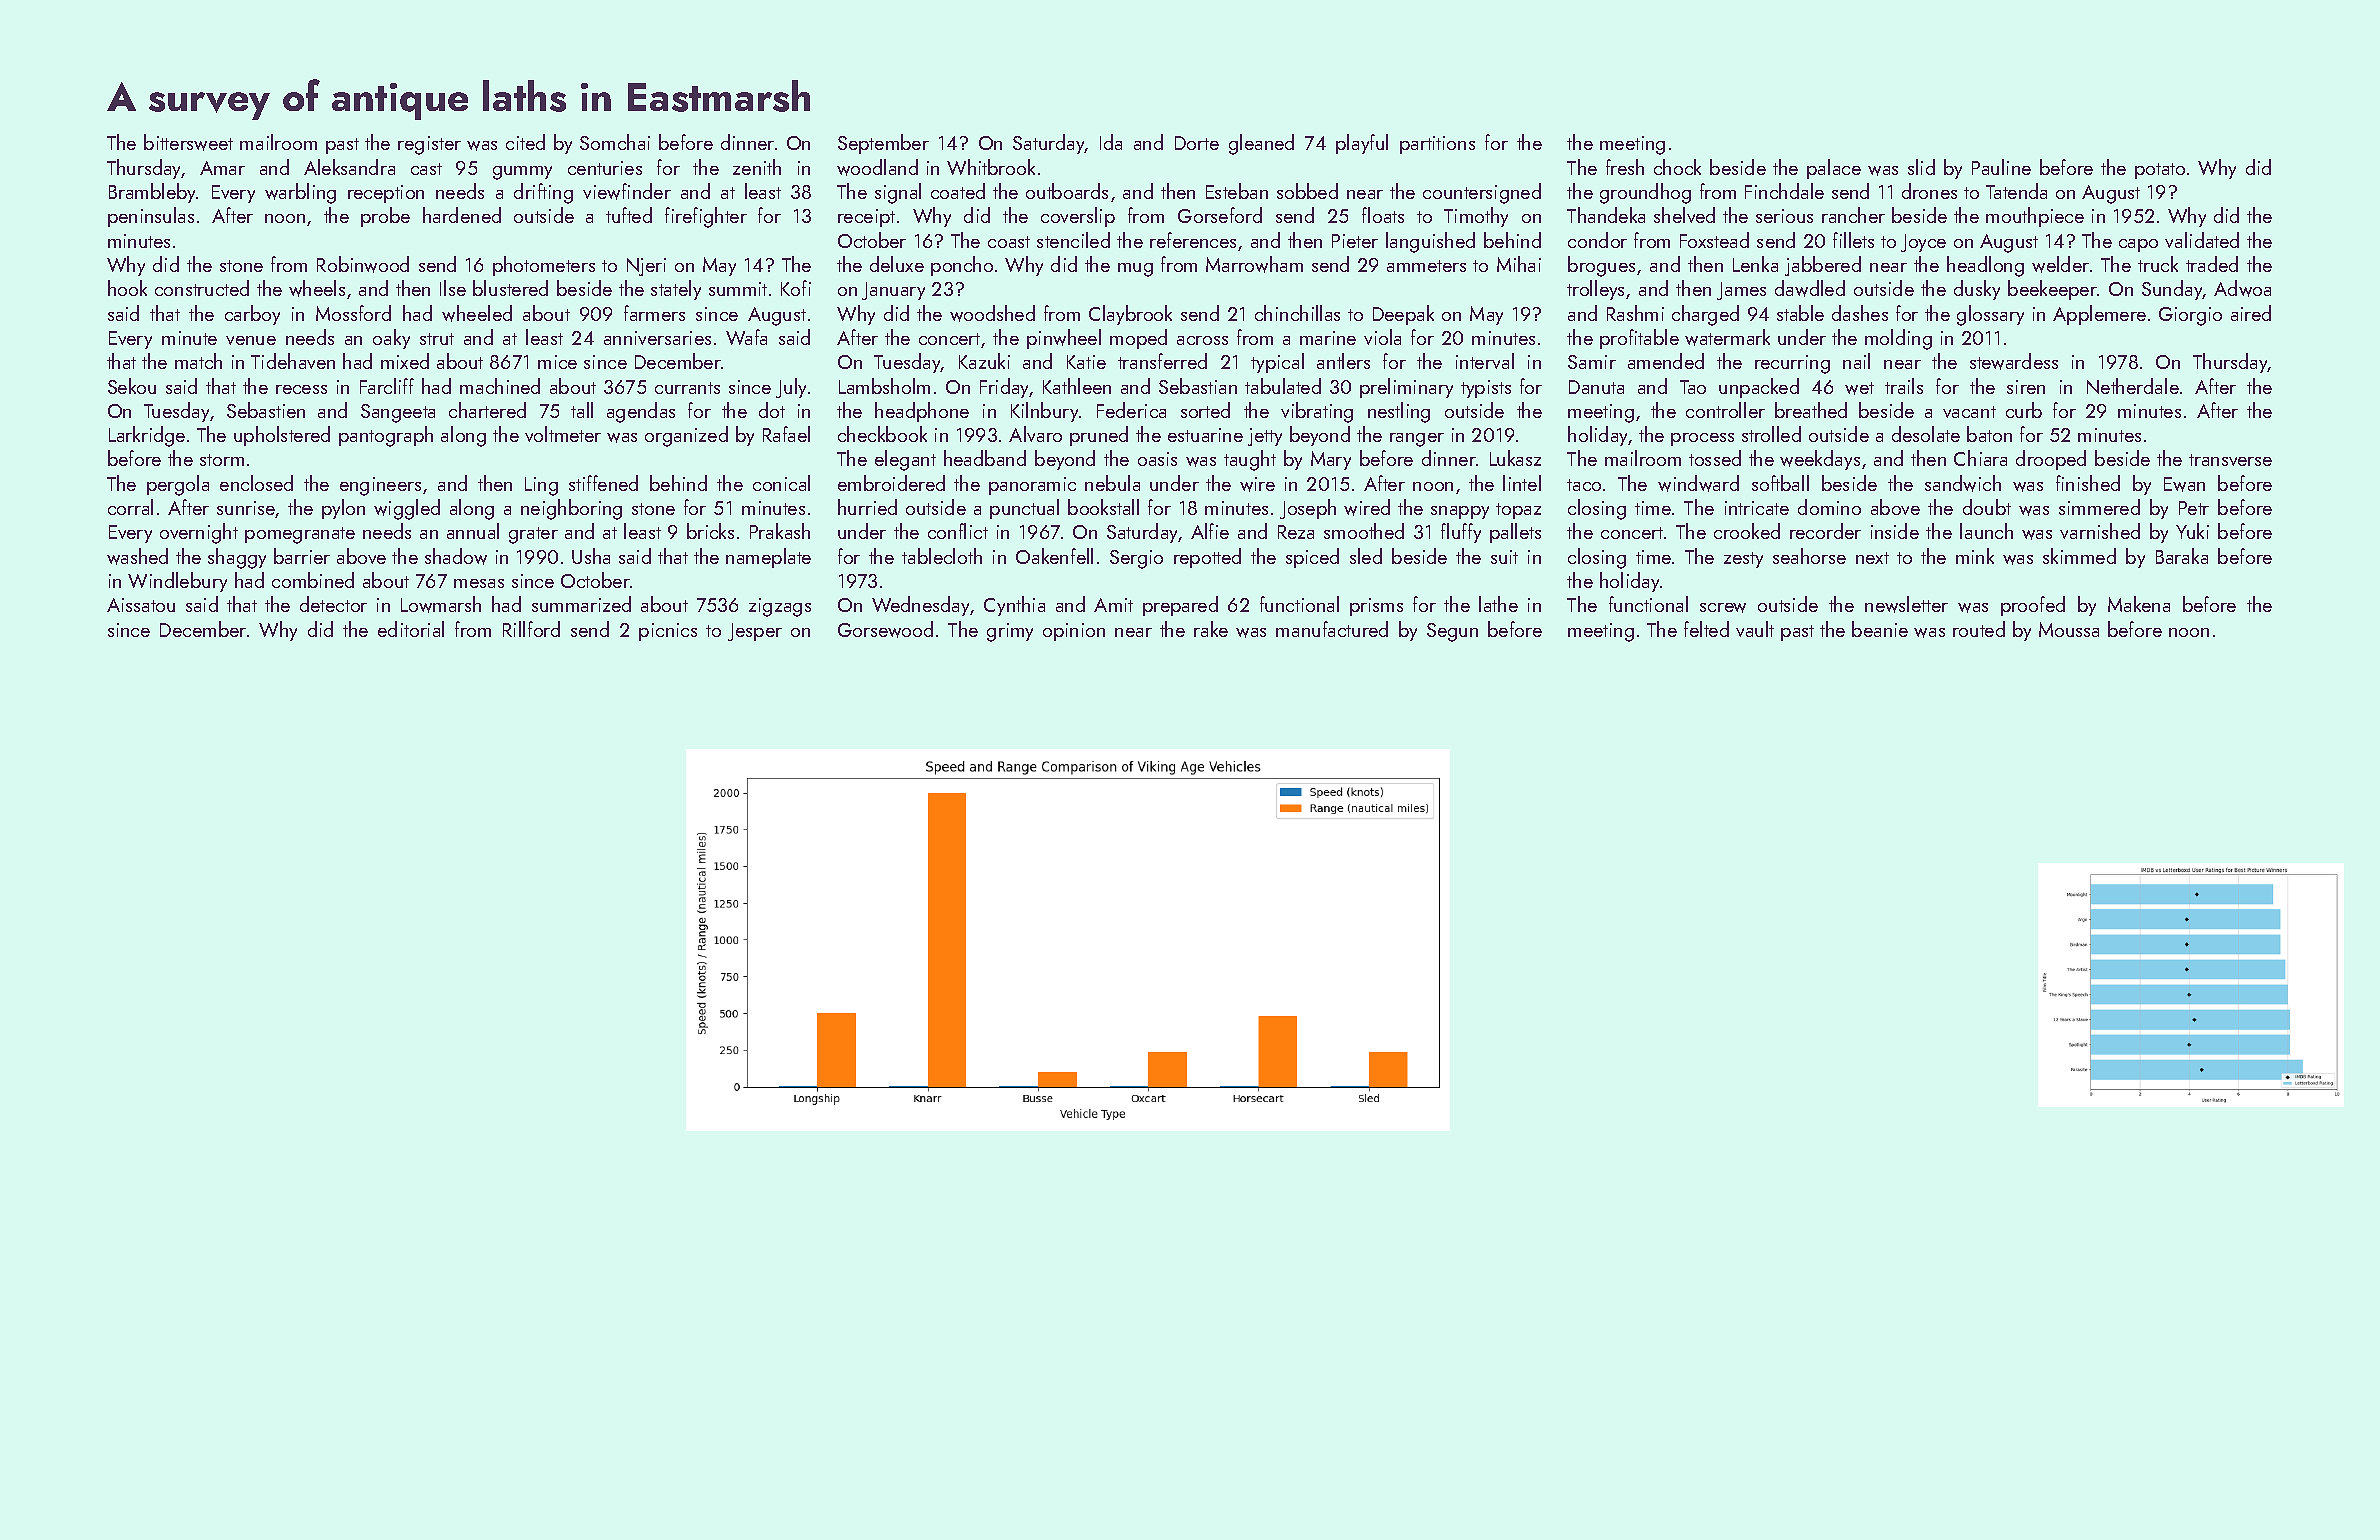 Image resolution: width=2380 pixels, height=1540 pixels. Describe the element at coordinates (1237, 191) in the image. I see `Esteban` at that location.
